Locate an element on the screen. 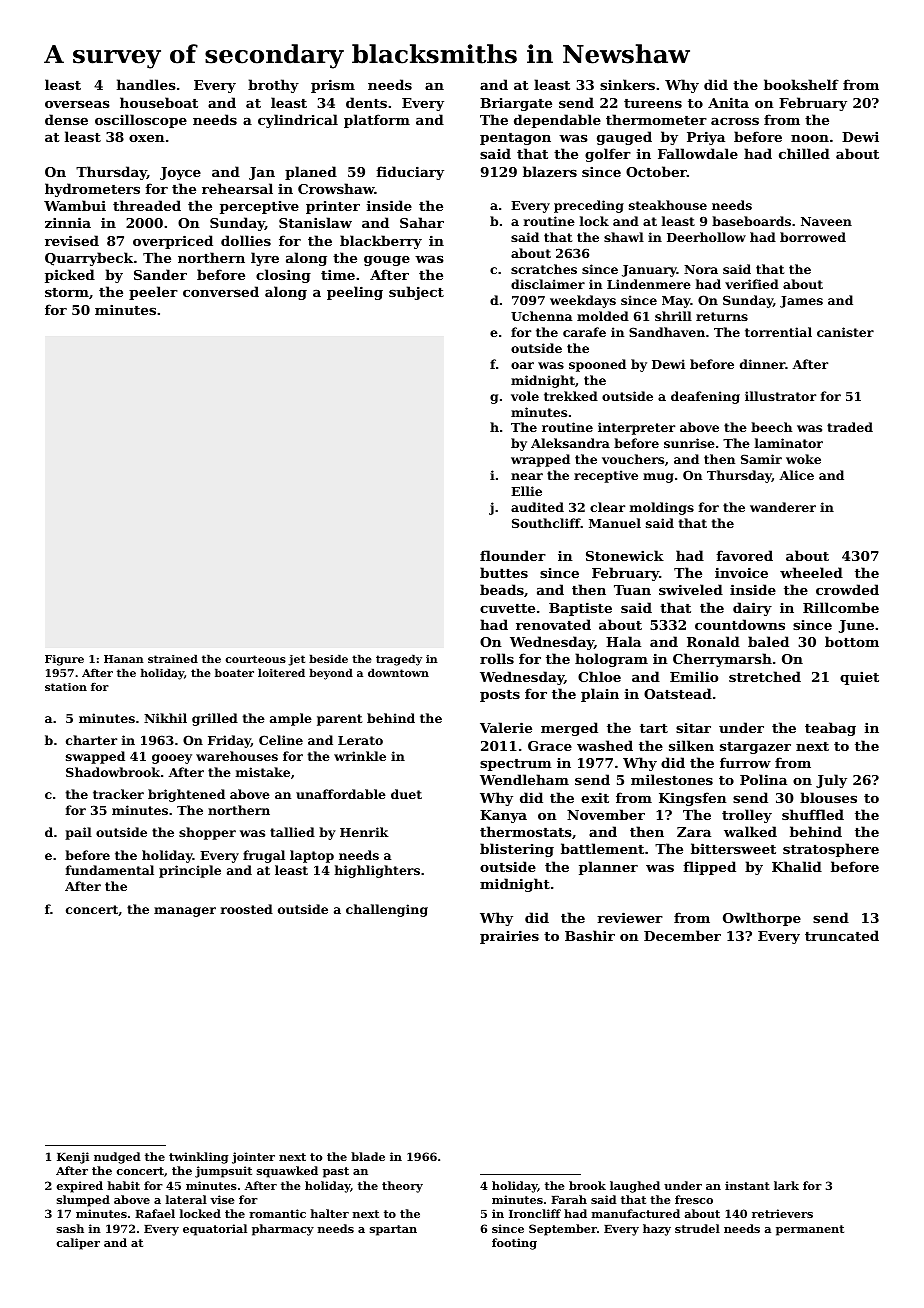  bookshelf is located at coordinates (801, 84).
